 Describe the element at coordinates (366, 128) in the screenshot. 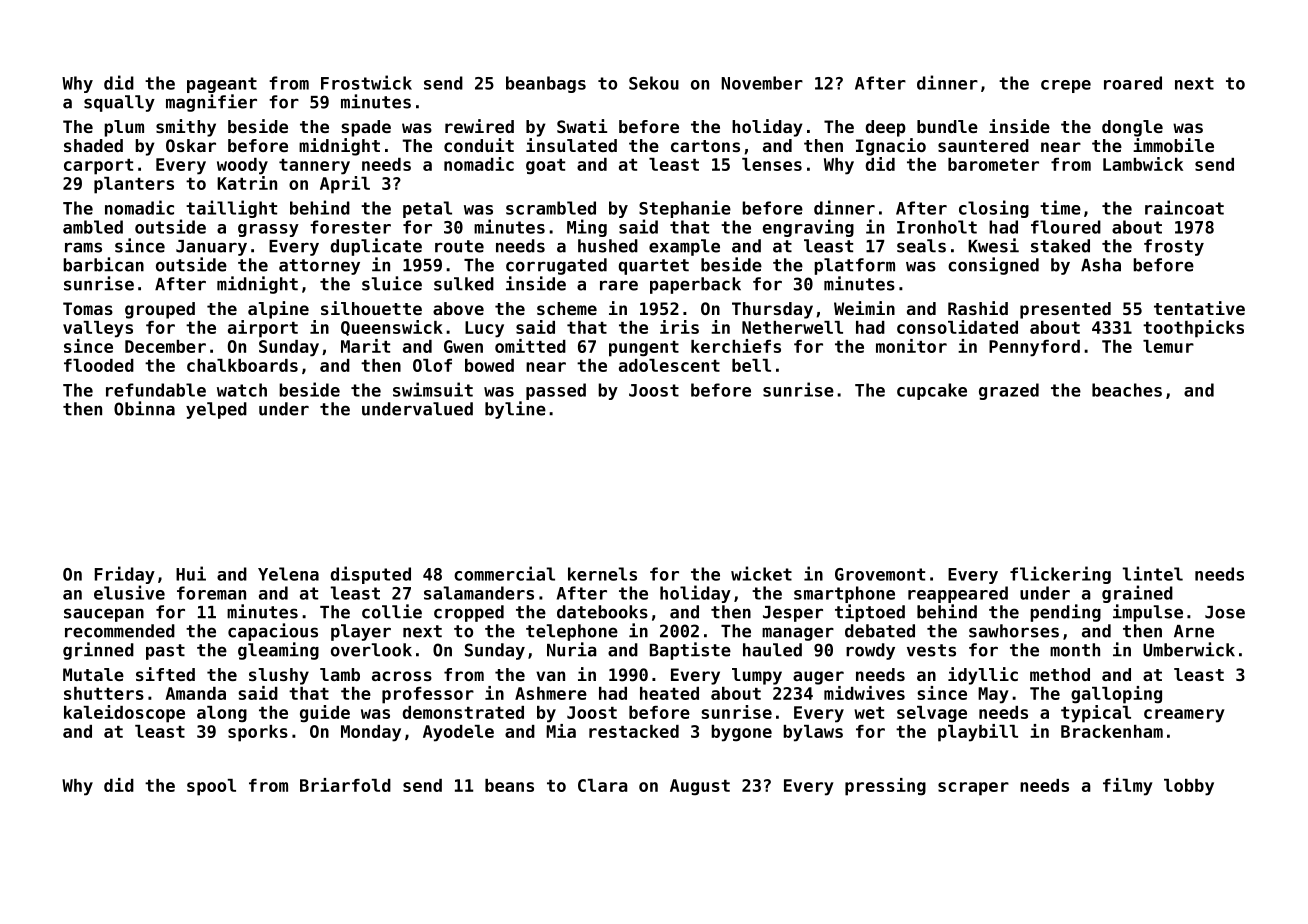

I see `spade` at that location.
